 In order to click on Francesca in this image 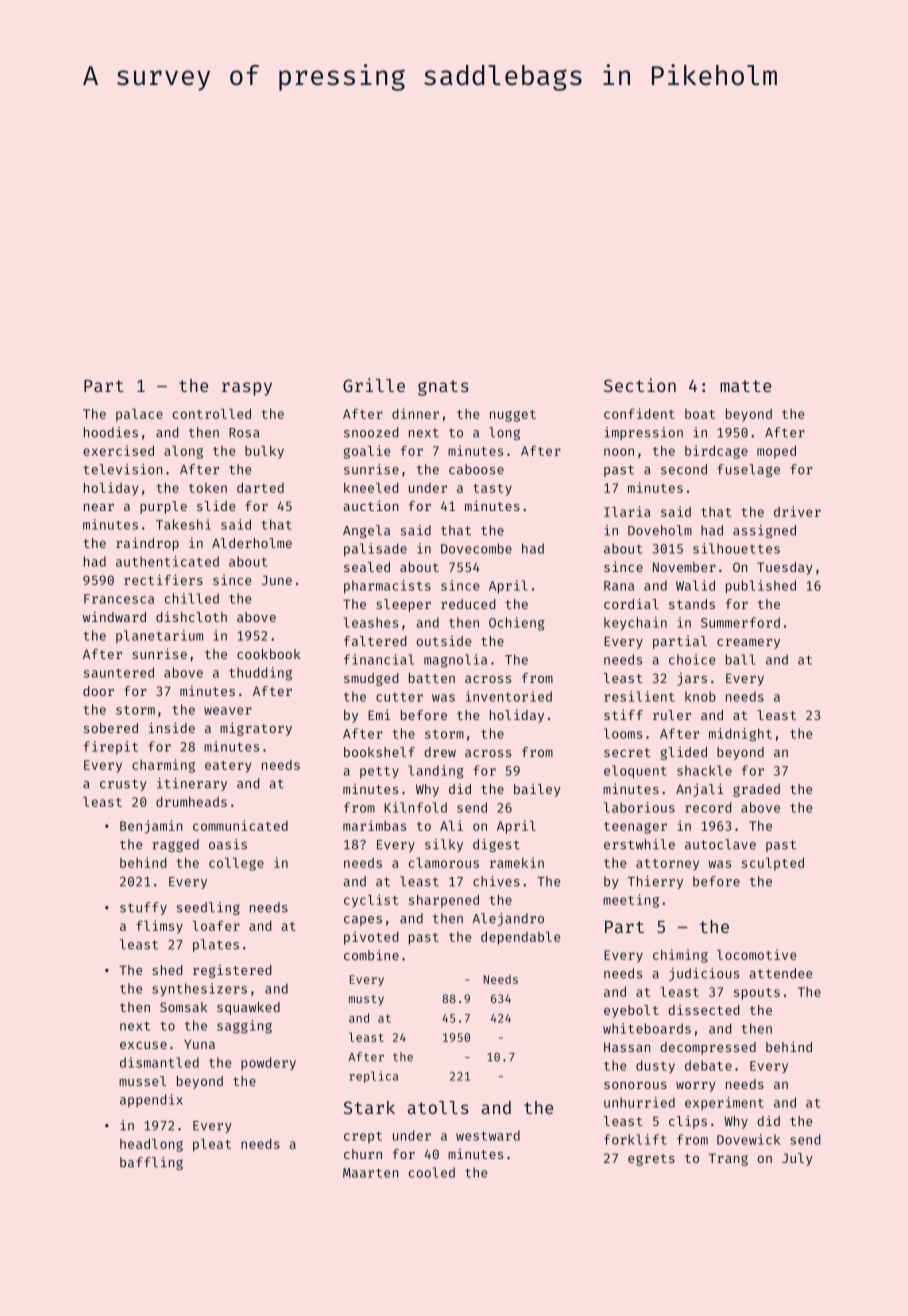, I will do `click(119, 599)`.
